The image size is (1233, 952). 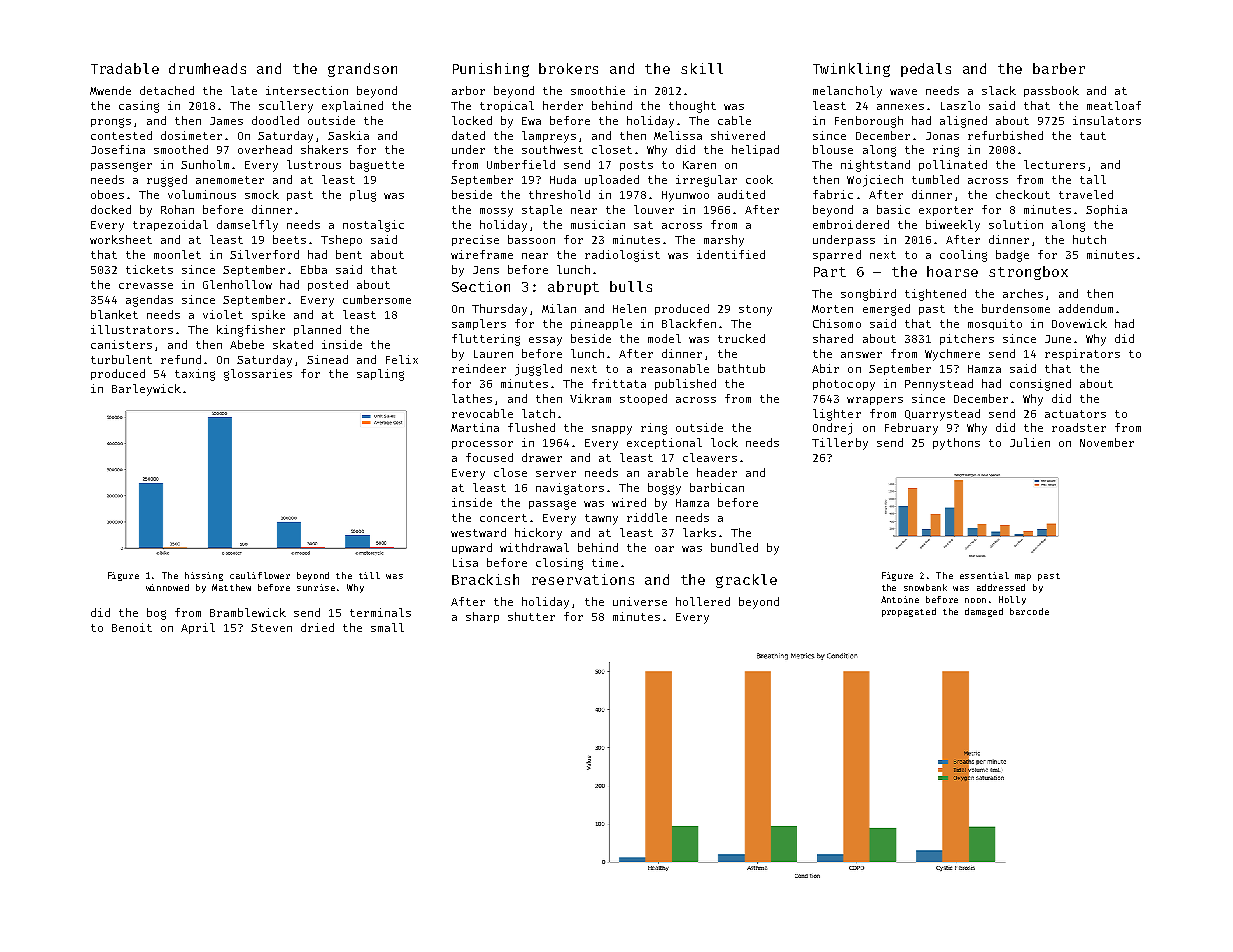 I want to click on Punishing, so click(x=491, y=70).
